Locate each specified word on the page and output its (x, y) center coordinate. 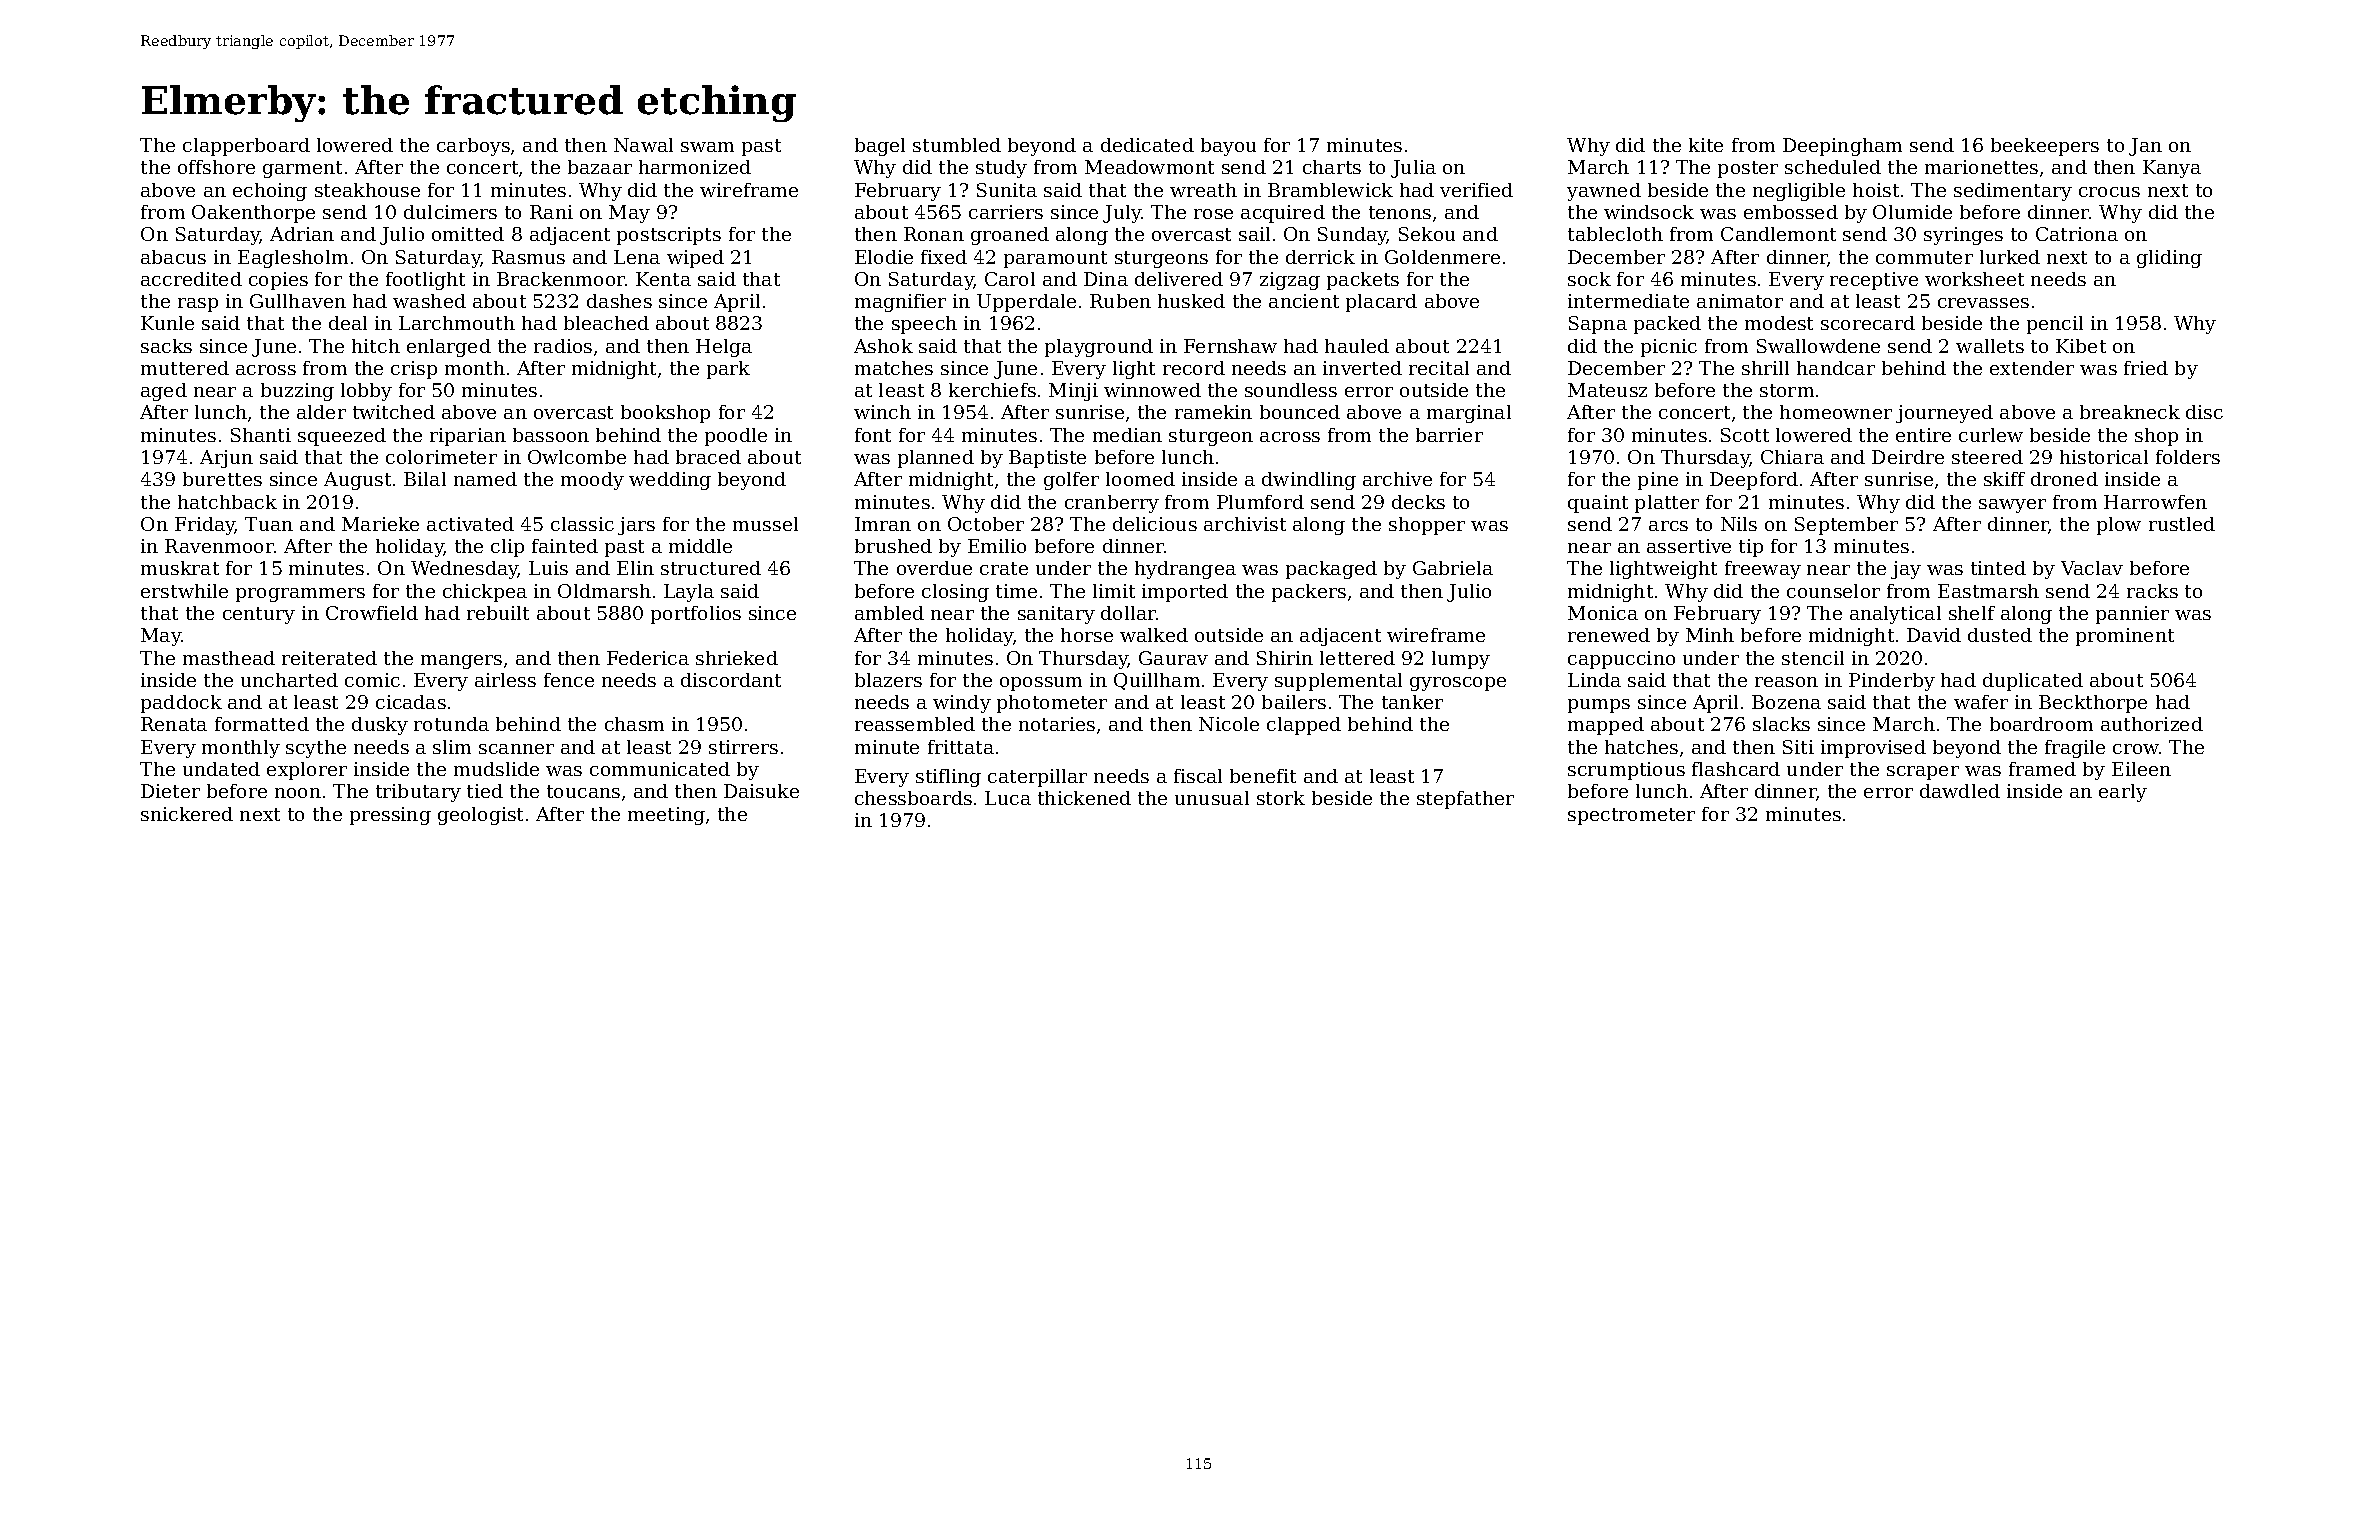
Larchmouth (457, 323)
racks (2152, 591)
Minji (1073, 392)
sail (1254, 234)
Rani (551, 212)
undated (221, 769)
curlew (1991, 435)
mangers (461, 662)
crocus (2109, 192)
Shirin (1285, 658)
